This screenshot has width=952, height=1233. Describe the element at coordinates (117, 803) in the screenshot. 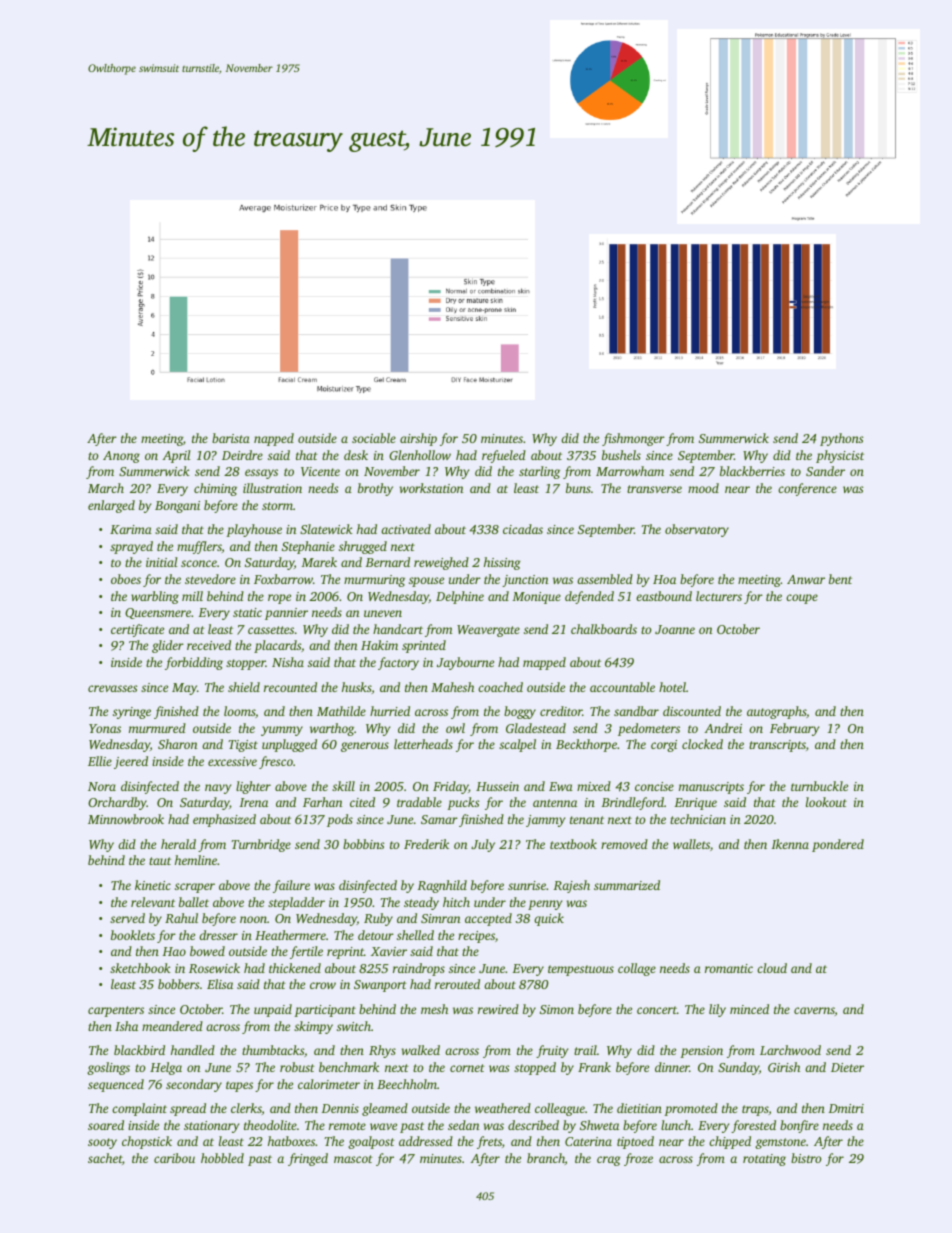

I see `Orchardby` at that location.
